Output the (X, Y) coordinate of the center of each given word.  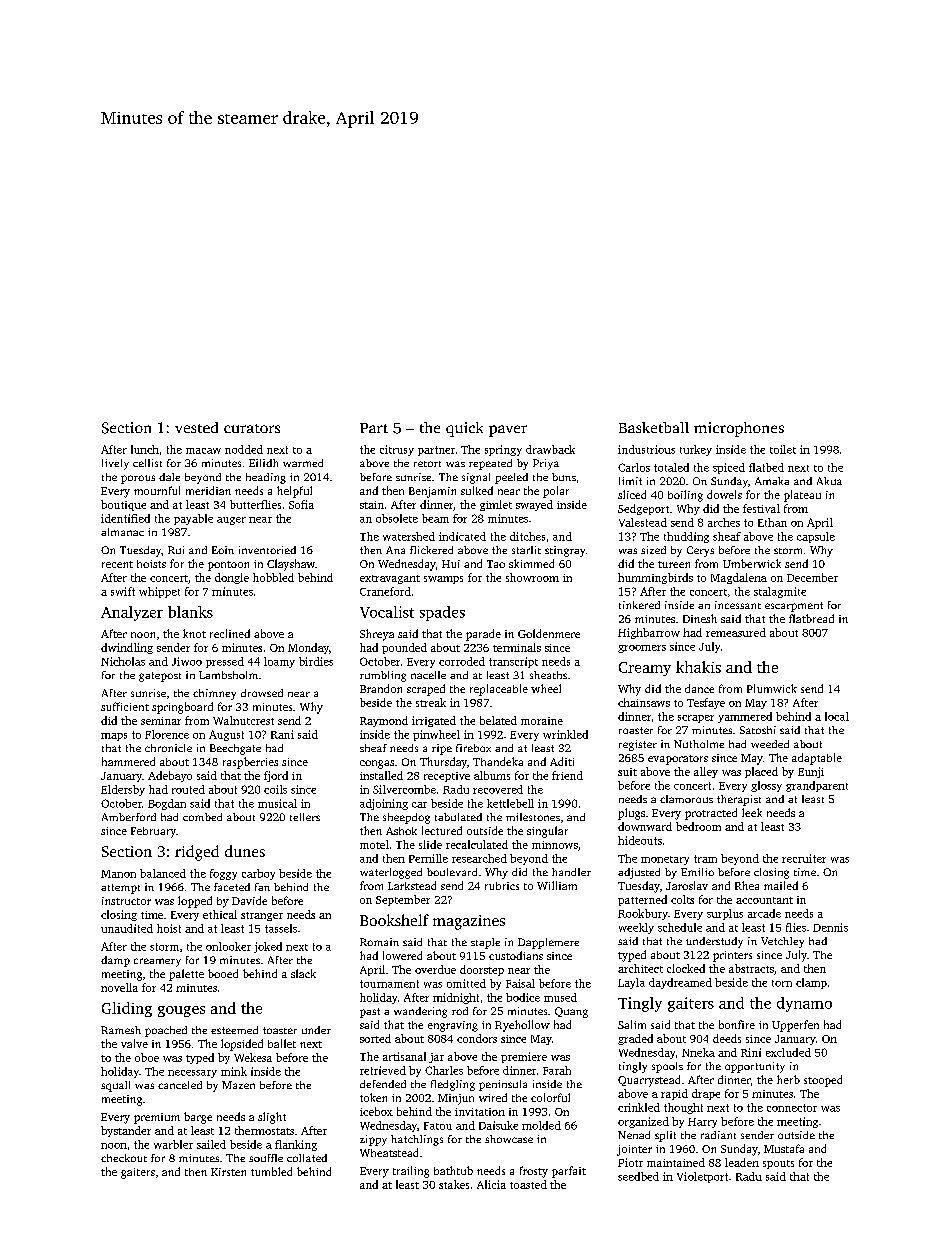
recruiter (804, 858)
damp (115, 961)
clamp (811, 983)
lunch (145, 449)
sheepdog (406, 818)
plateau (802, 496)
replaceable (499, 690)
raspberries (250, 763)
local (837, 716)
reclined (230, 633)
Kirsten (228, 1172)
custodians (516, 955)
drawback (550, 449)
